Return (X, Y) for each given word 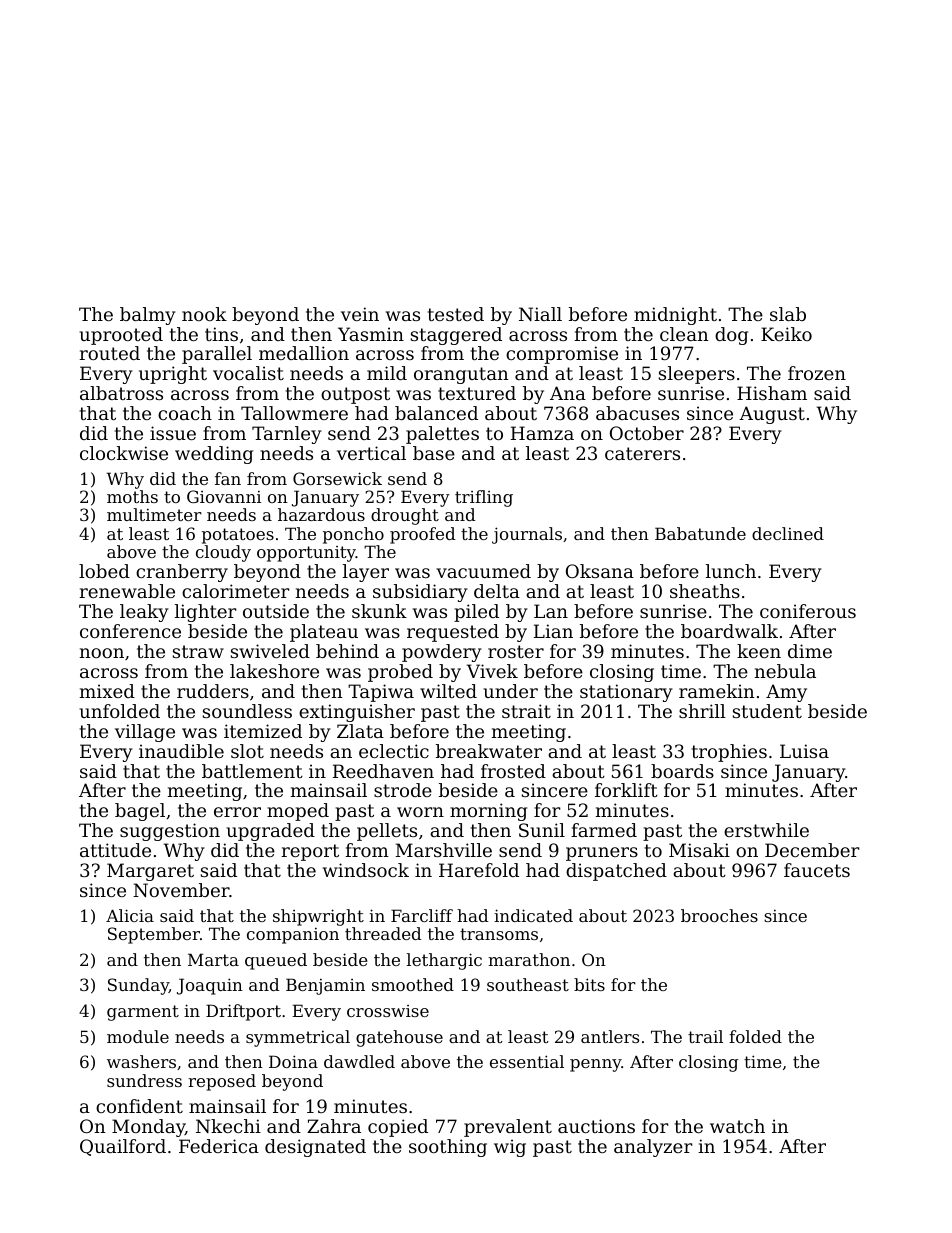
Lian (553, 631)
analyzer (653, 1148)
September (154, 935)
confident (139, 1106)
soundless (247, 711)
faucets (817, 870)
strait (526, 711)
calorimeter (236, 591)
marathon (529, 959)
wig (510, 1148)
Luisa (804, 751)
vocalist (248, 373)
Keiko (786, 334)
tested (456, 314)
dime (810, 651)
